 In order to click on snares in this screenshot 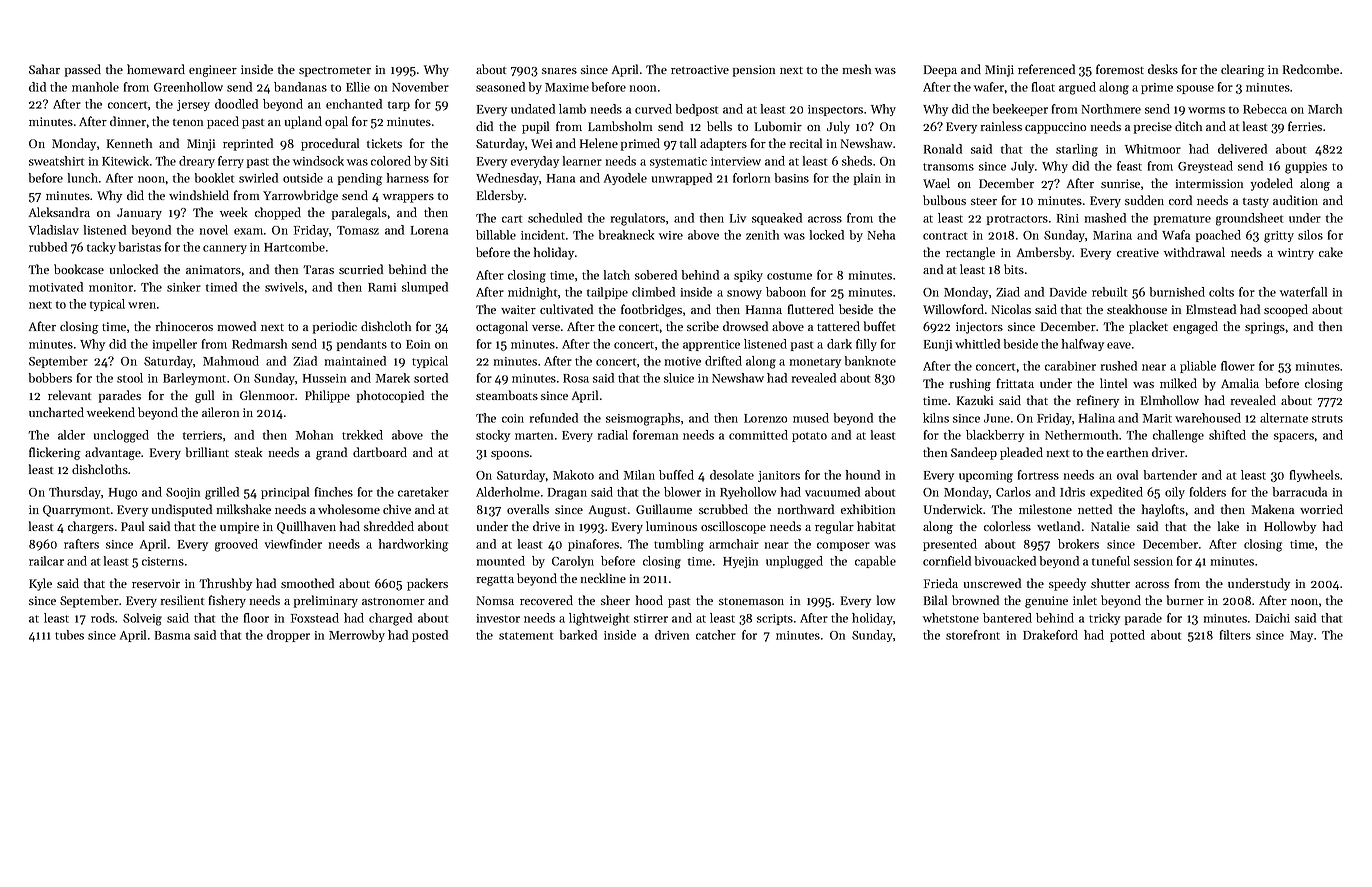, I will do `click(559, 71)`.
